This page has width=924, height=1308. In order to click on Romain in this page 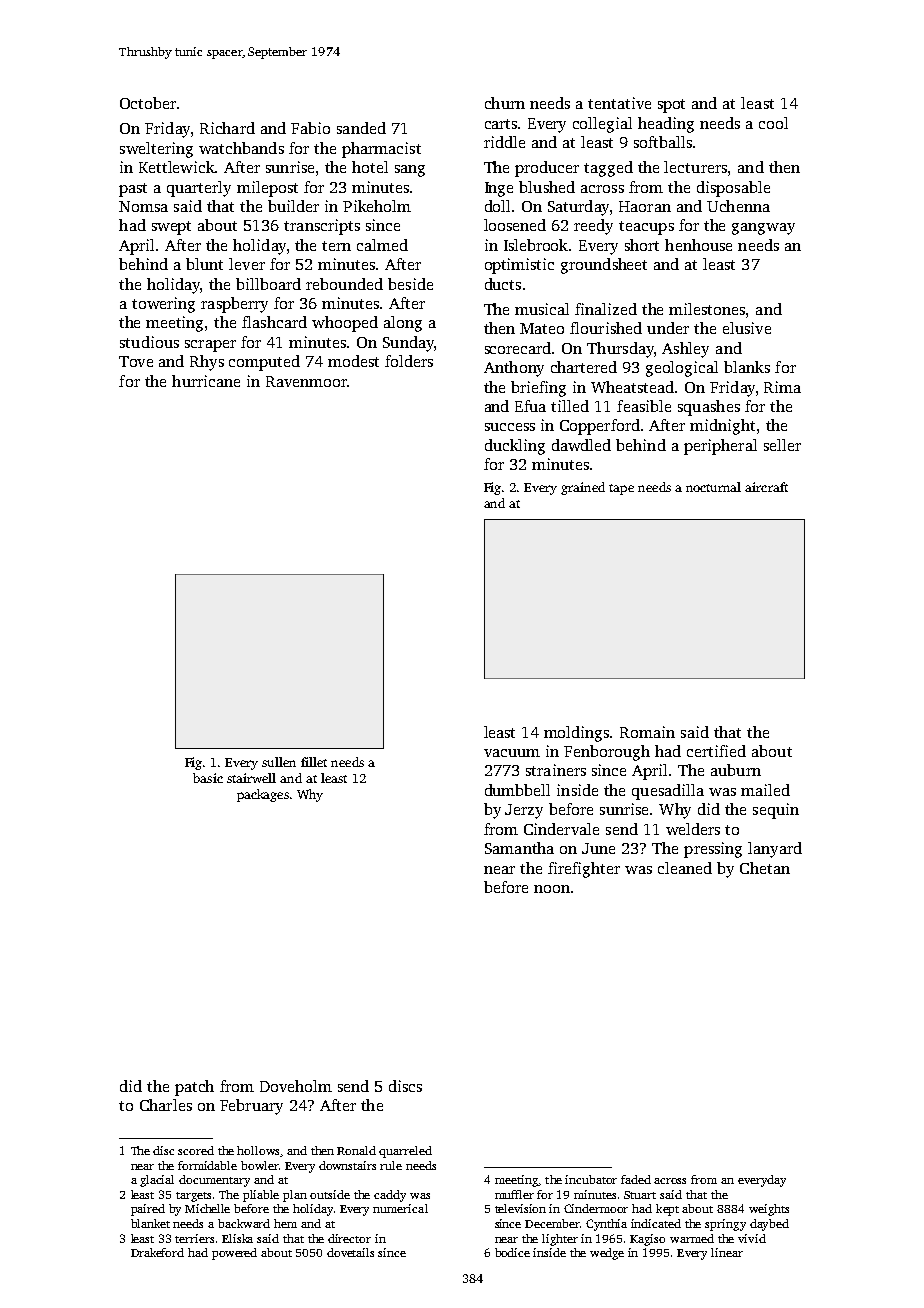, I will do `click(647, 732)`.
